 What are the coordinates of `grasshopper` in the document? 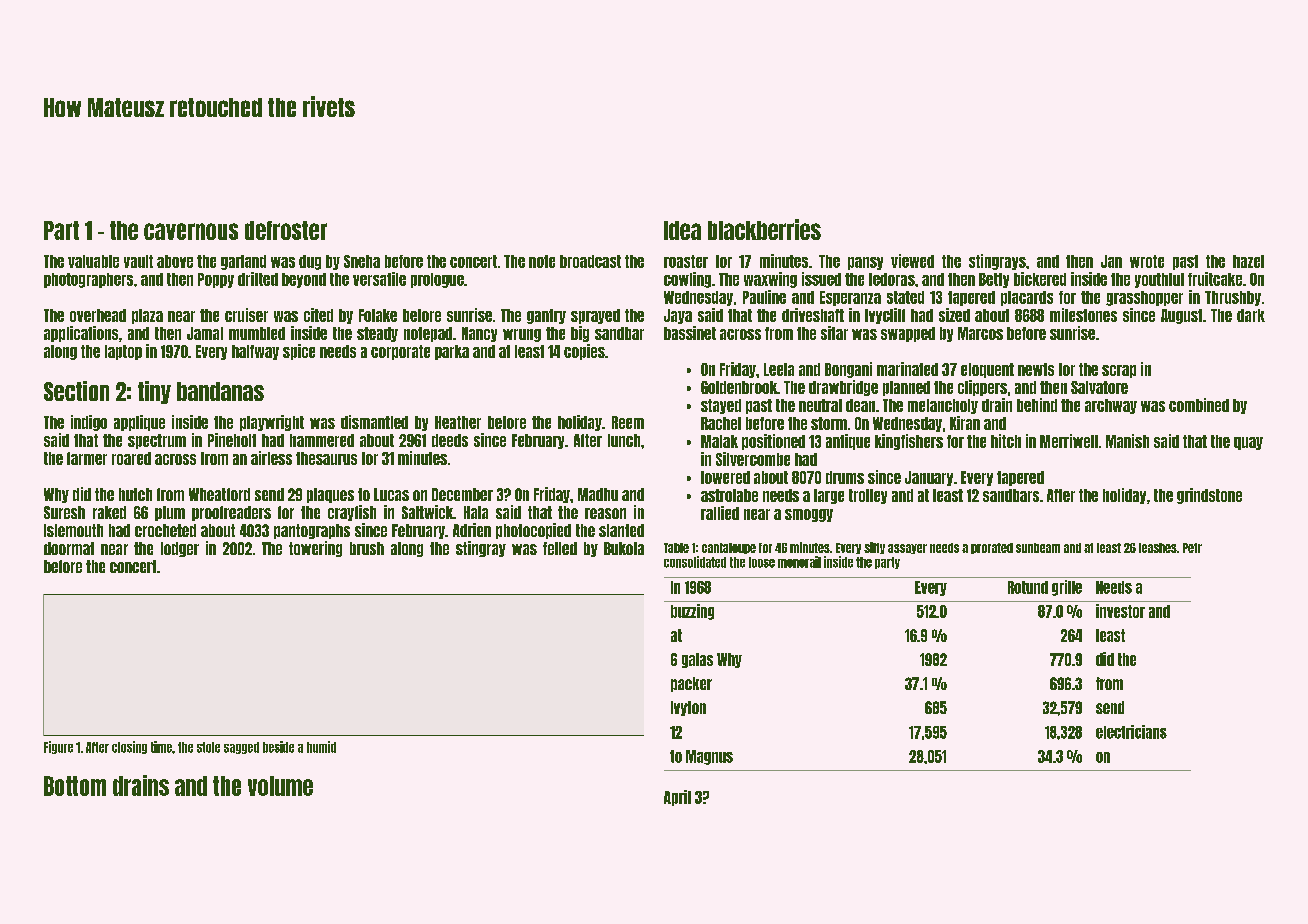 It's located at (1144, 298).
